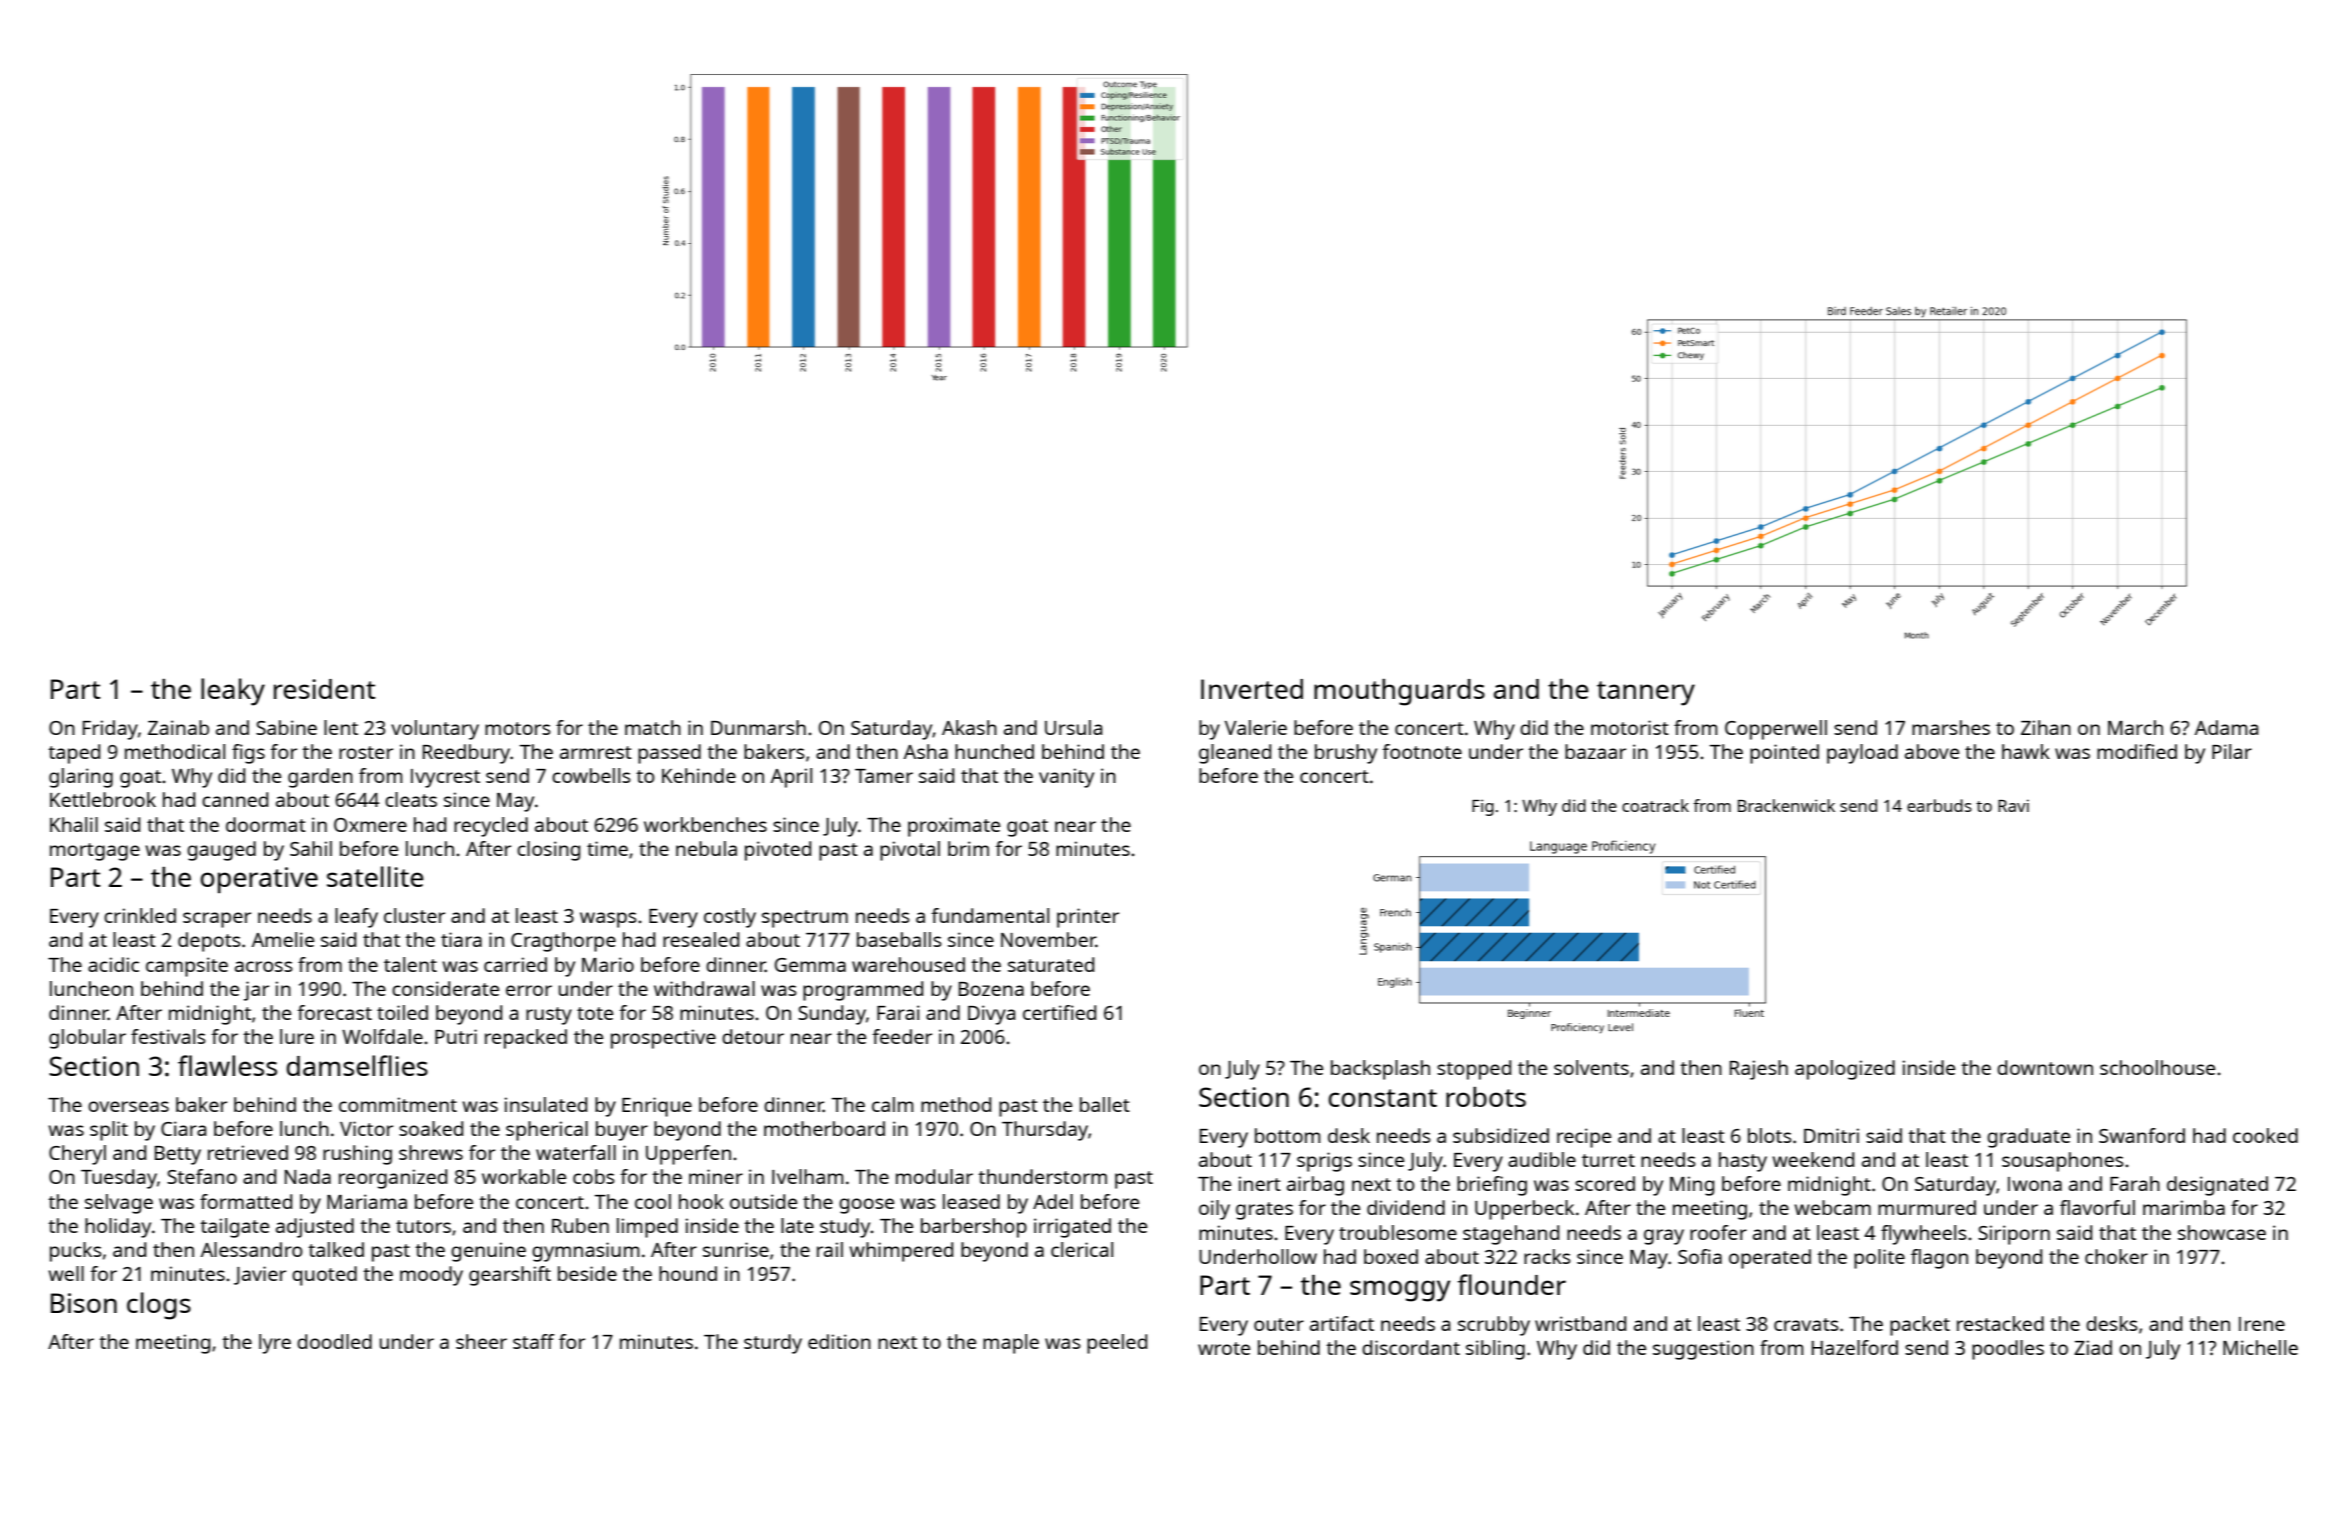 This screenshot has height=1522, width=2352. I want to click on tannery, so click(1646, 693).
